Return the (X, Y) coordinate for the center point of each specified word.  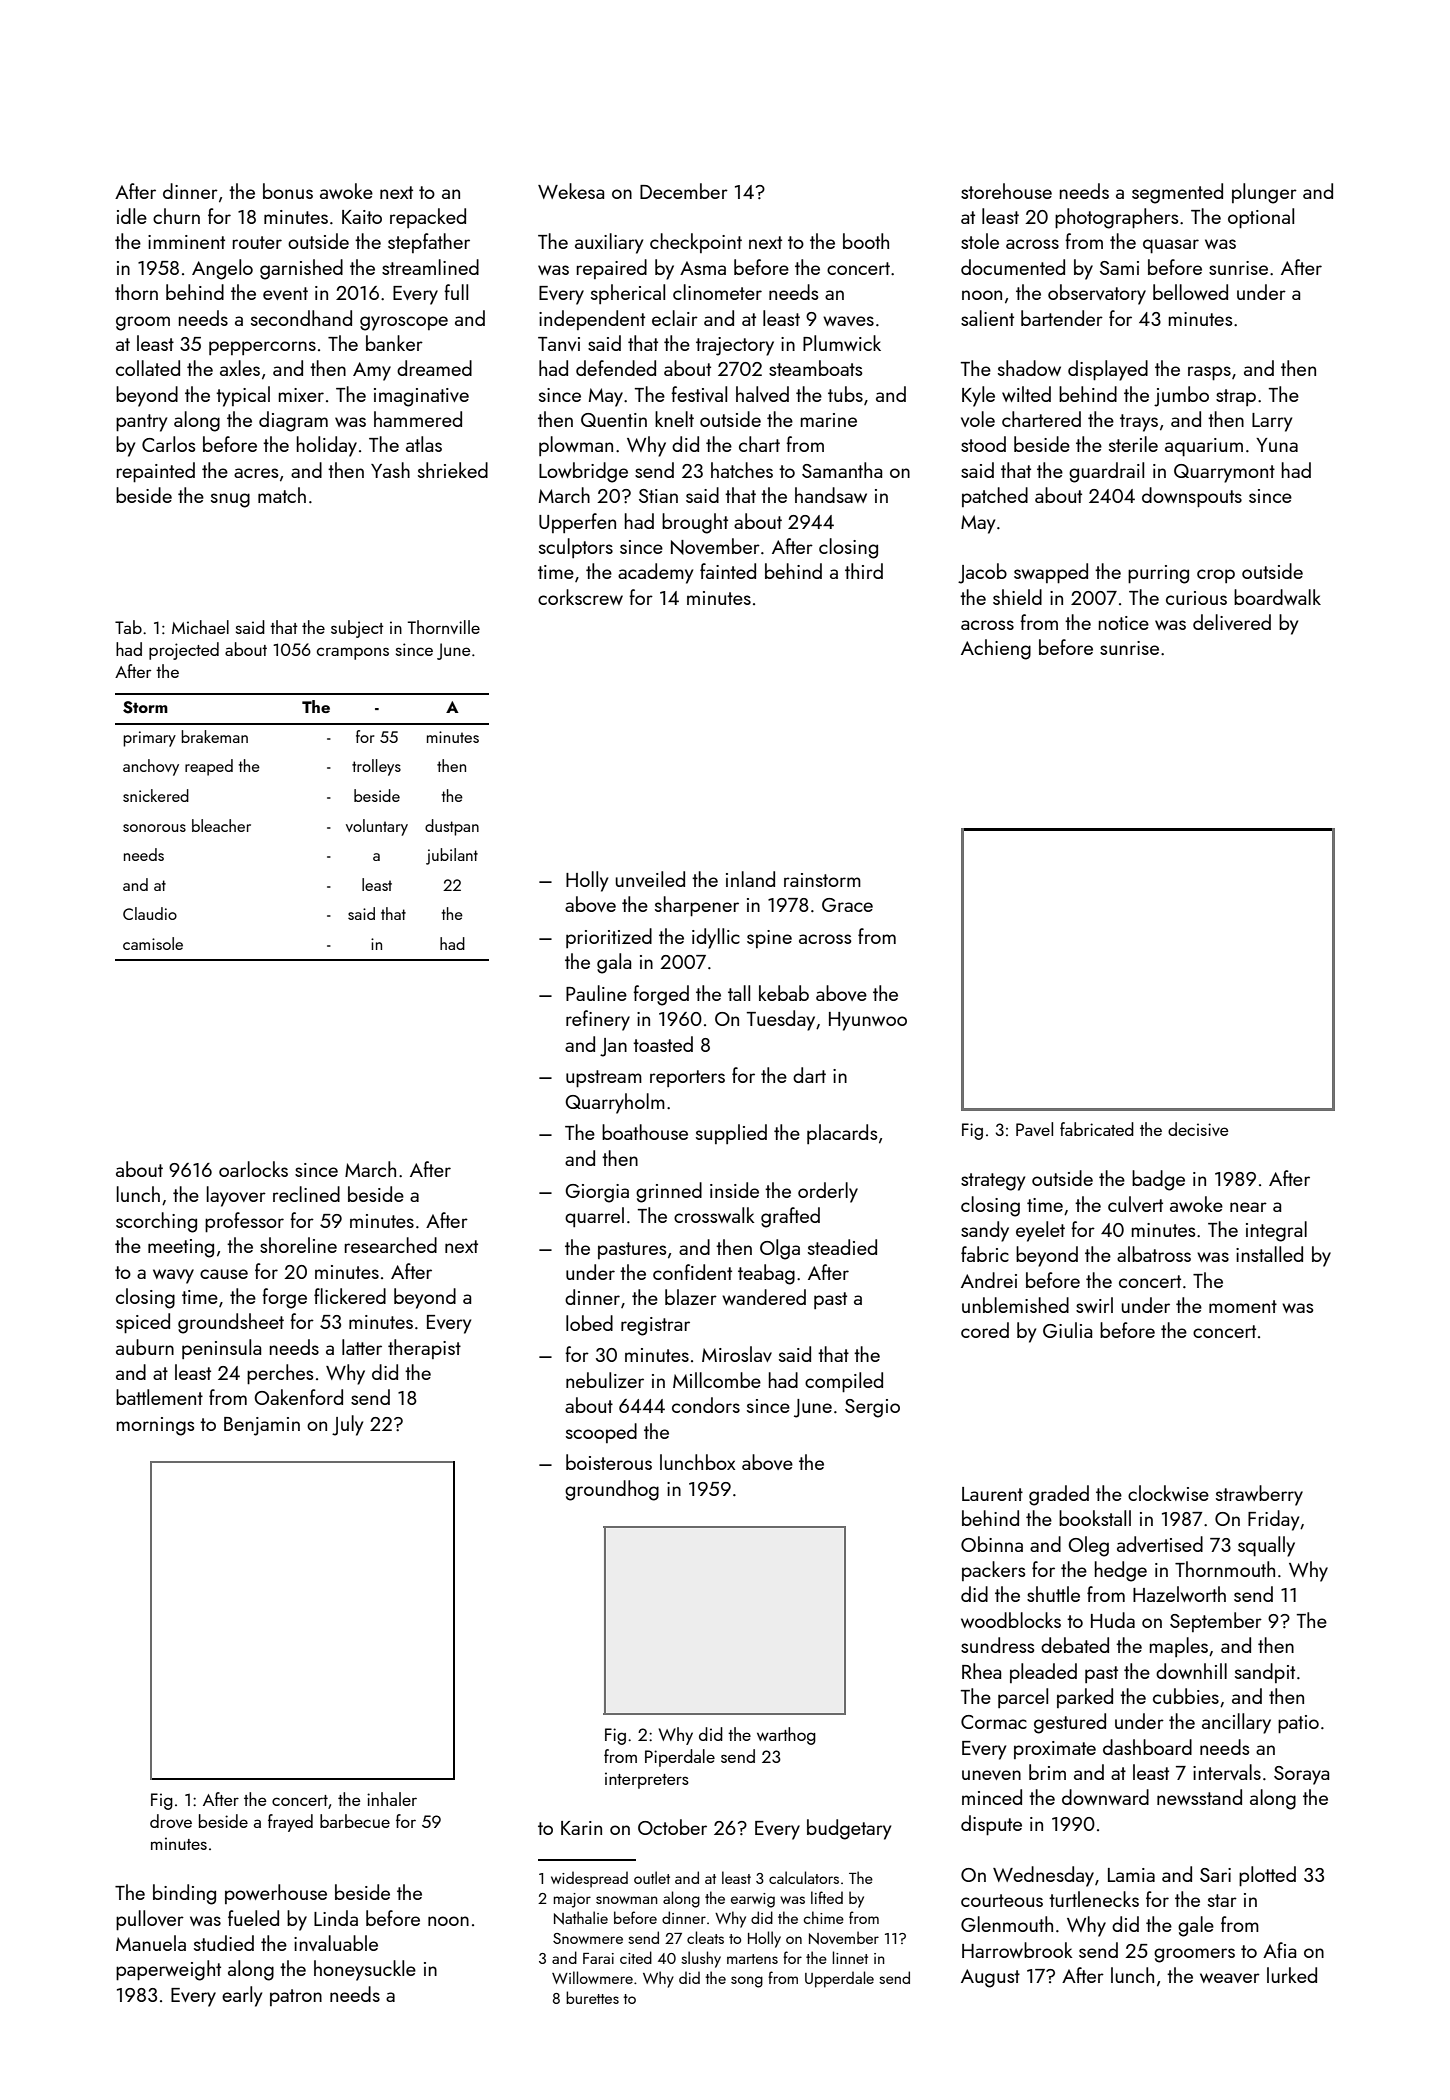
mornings (155, 1426)
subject (357, 629)
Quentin (614, 420)
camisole (153, 943)
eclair (675, 318)
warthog (786, 1736)
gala (614, 963)
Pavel (1034, 1129)
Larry (1272, 422)
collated (148, 368)
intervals (1227, 1772)
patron (296, 1997)
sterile (1133, 444)
